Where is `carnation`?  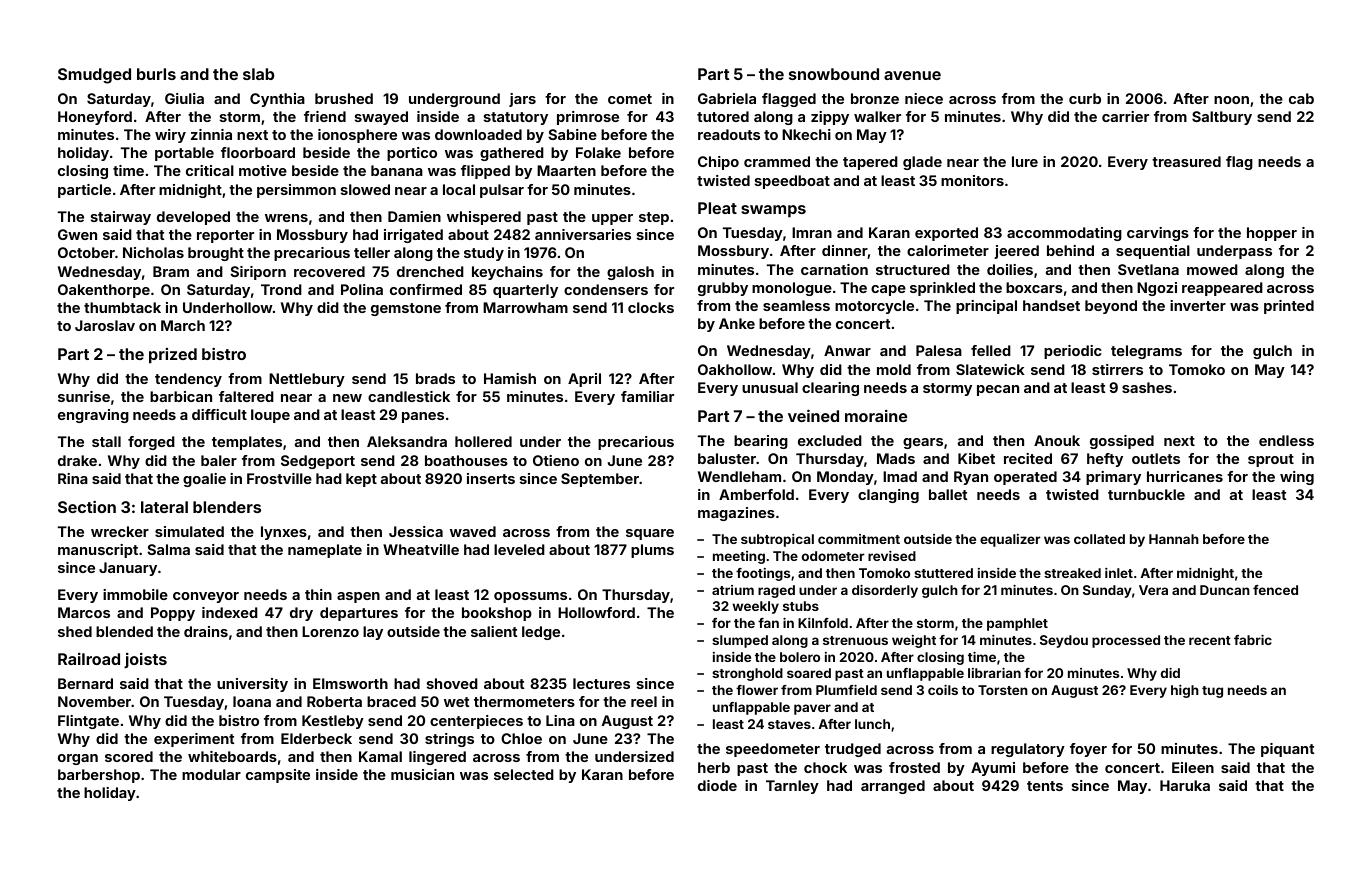 carnation is located at coordinates (834, 269).
